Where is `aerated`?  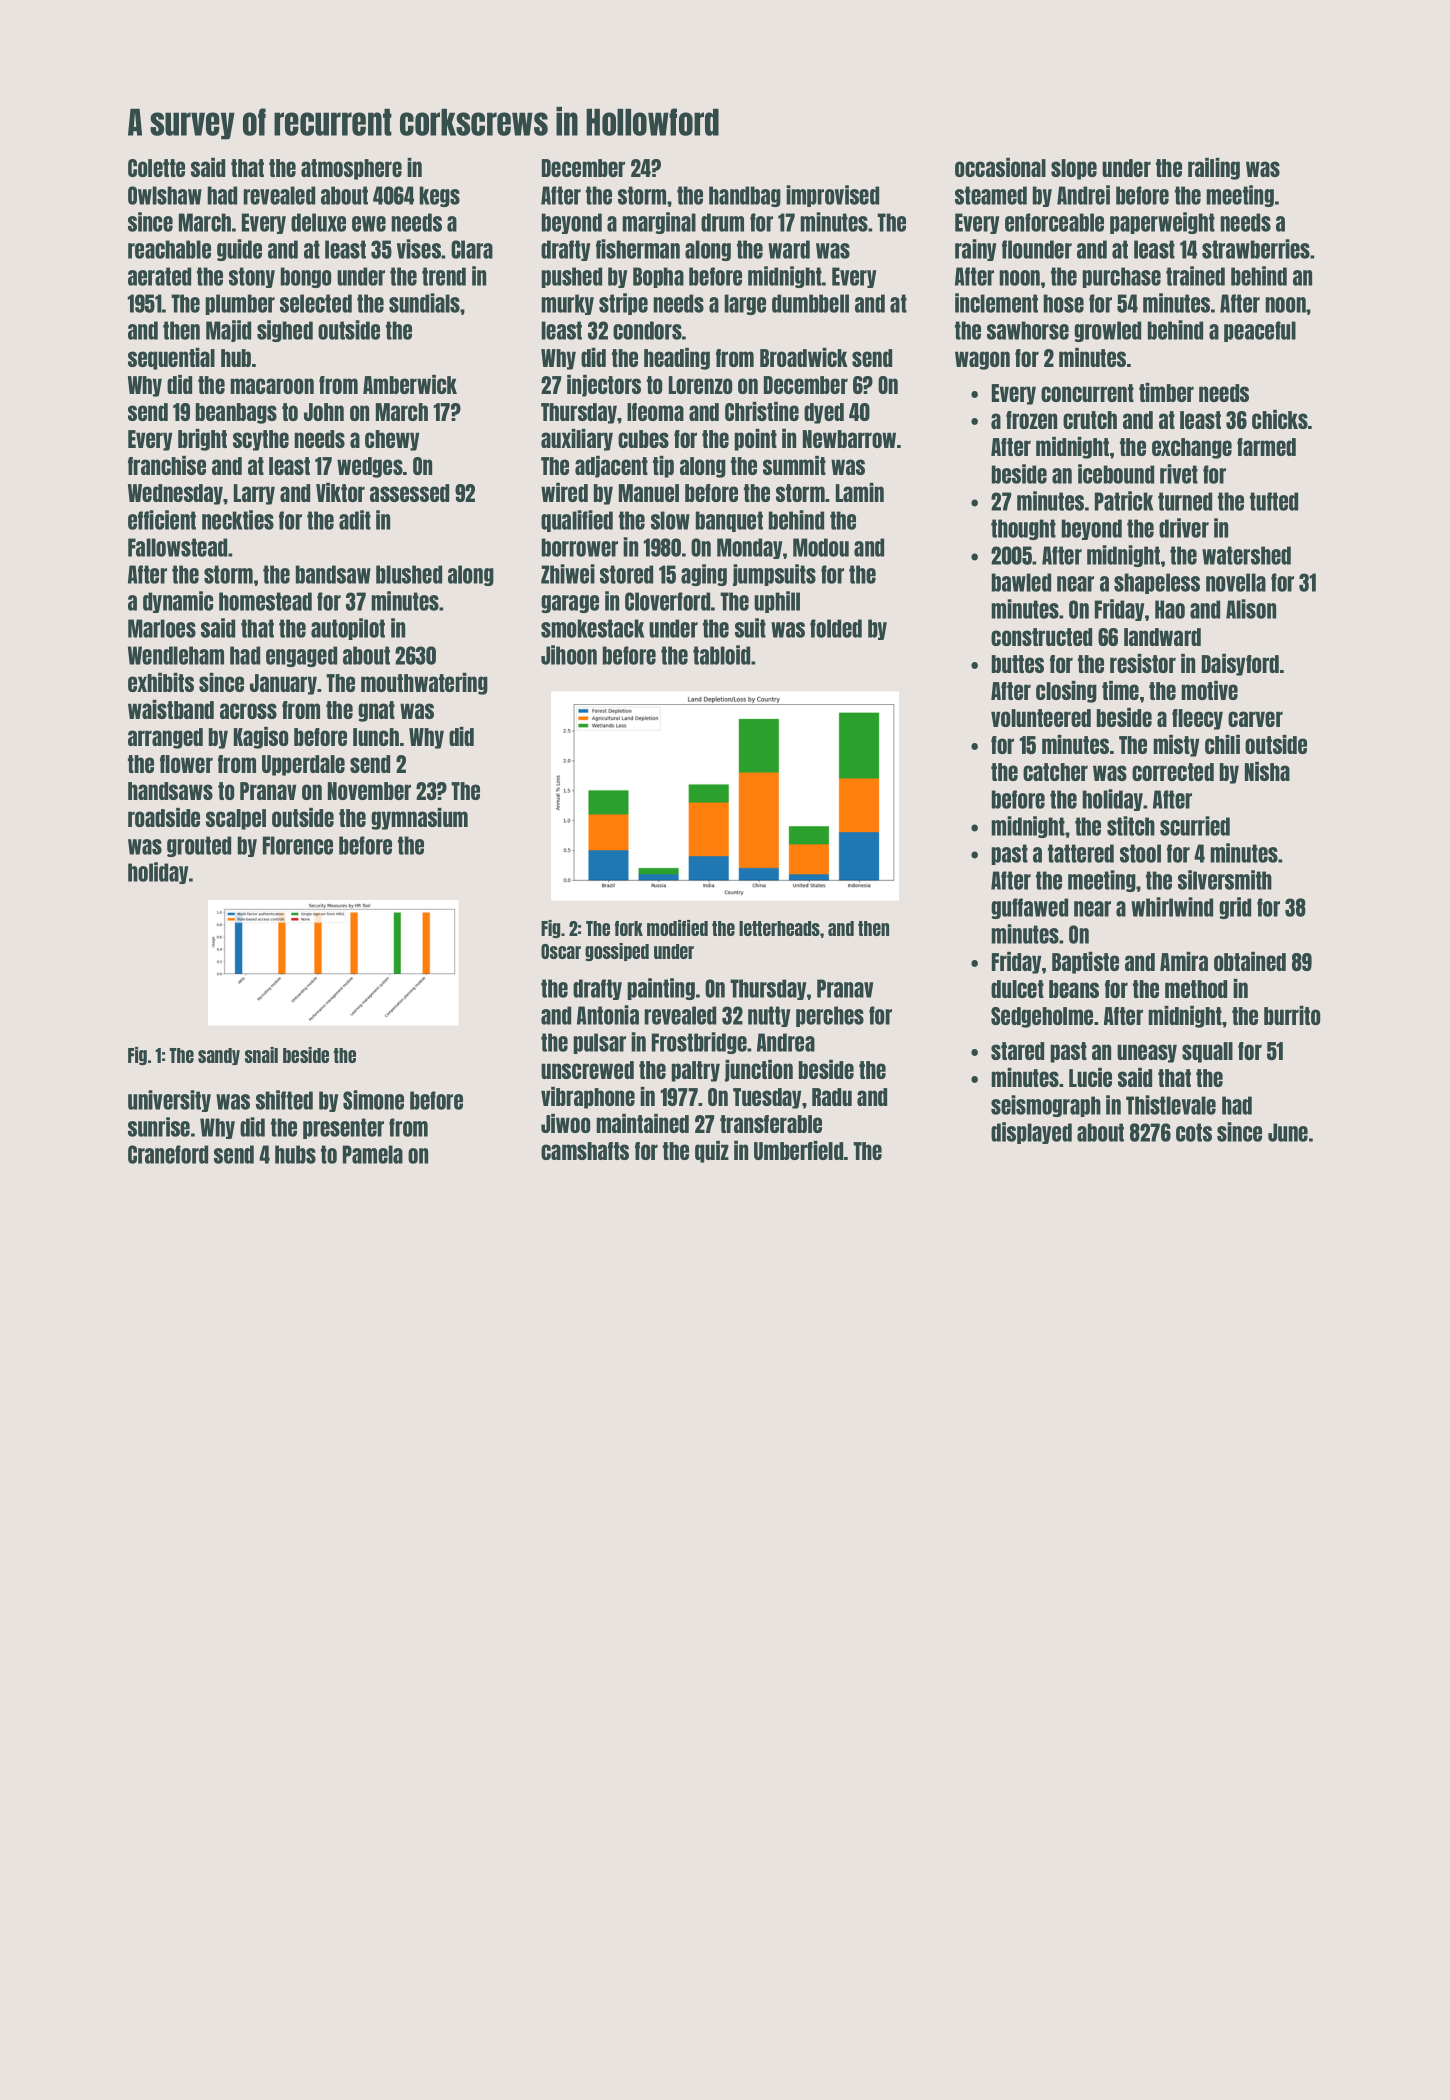 aerated is located at coordinates (159, 276).
